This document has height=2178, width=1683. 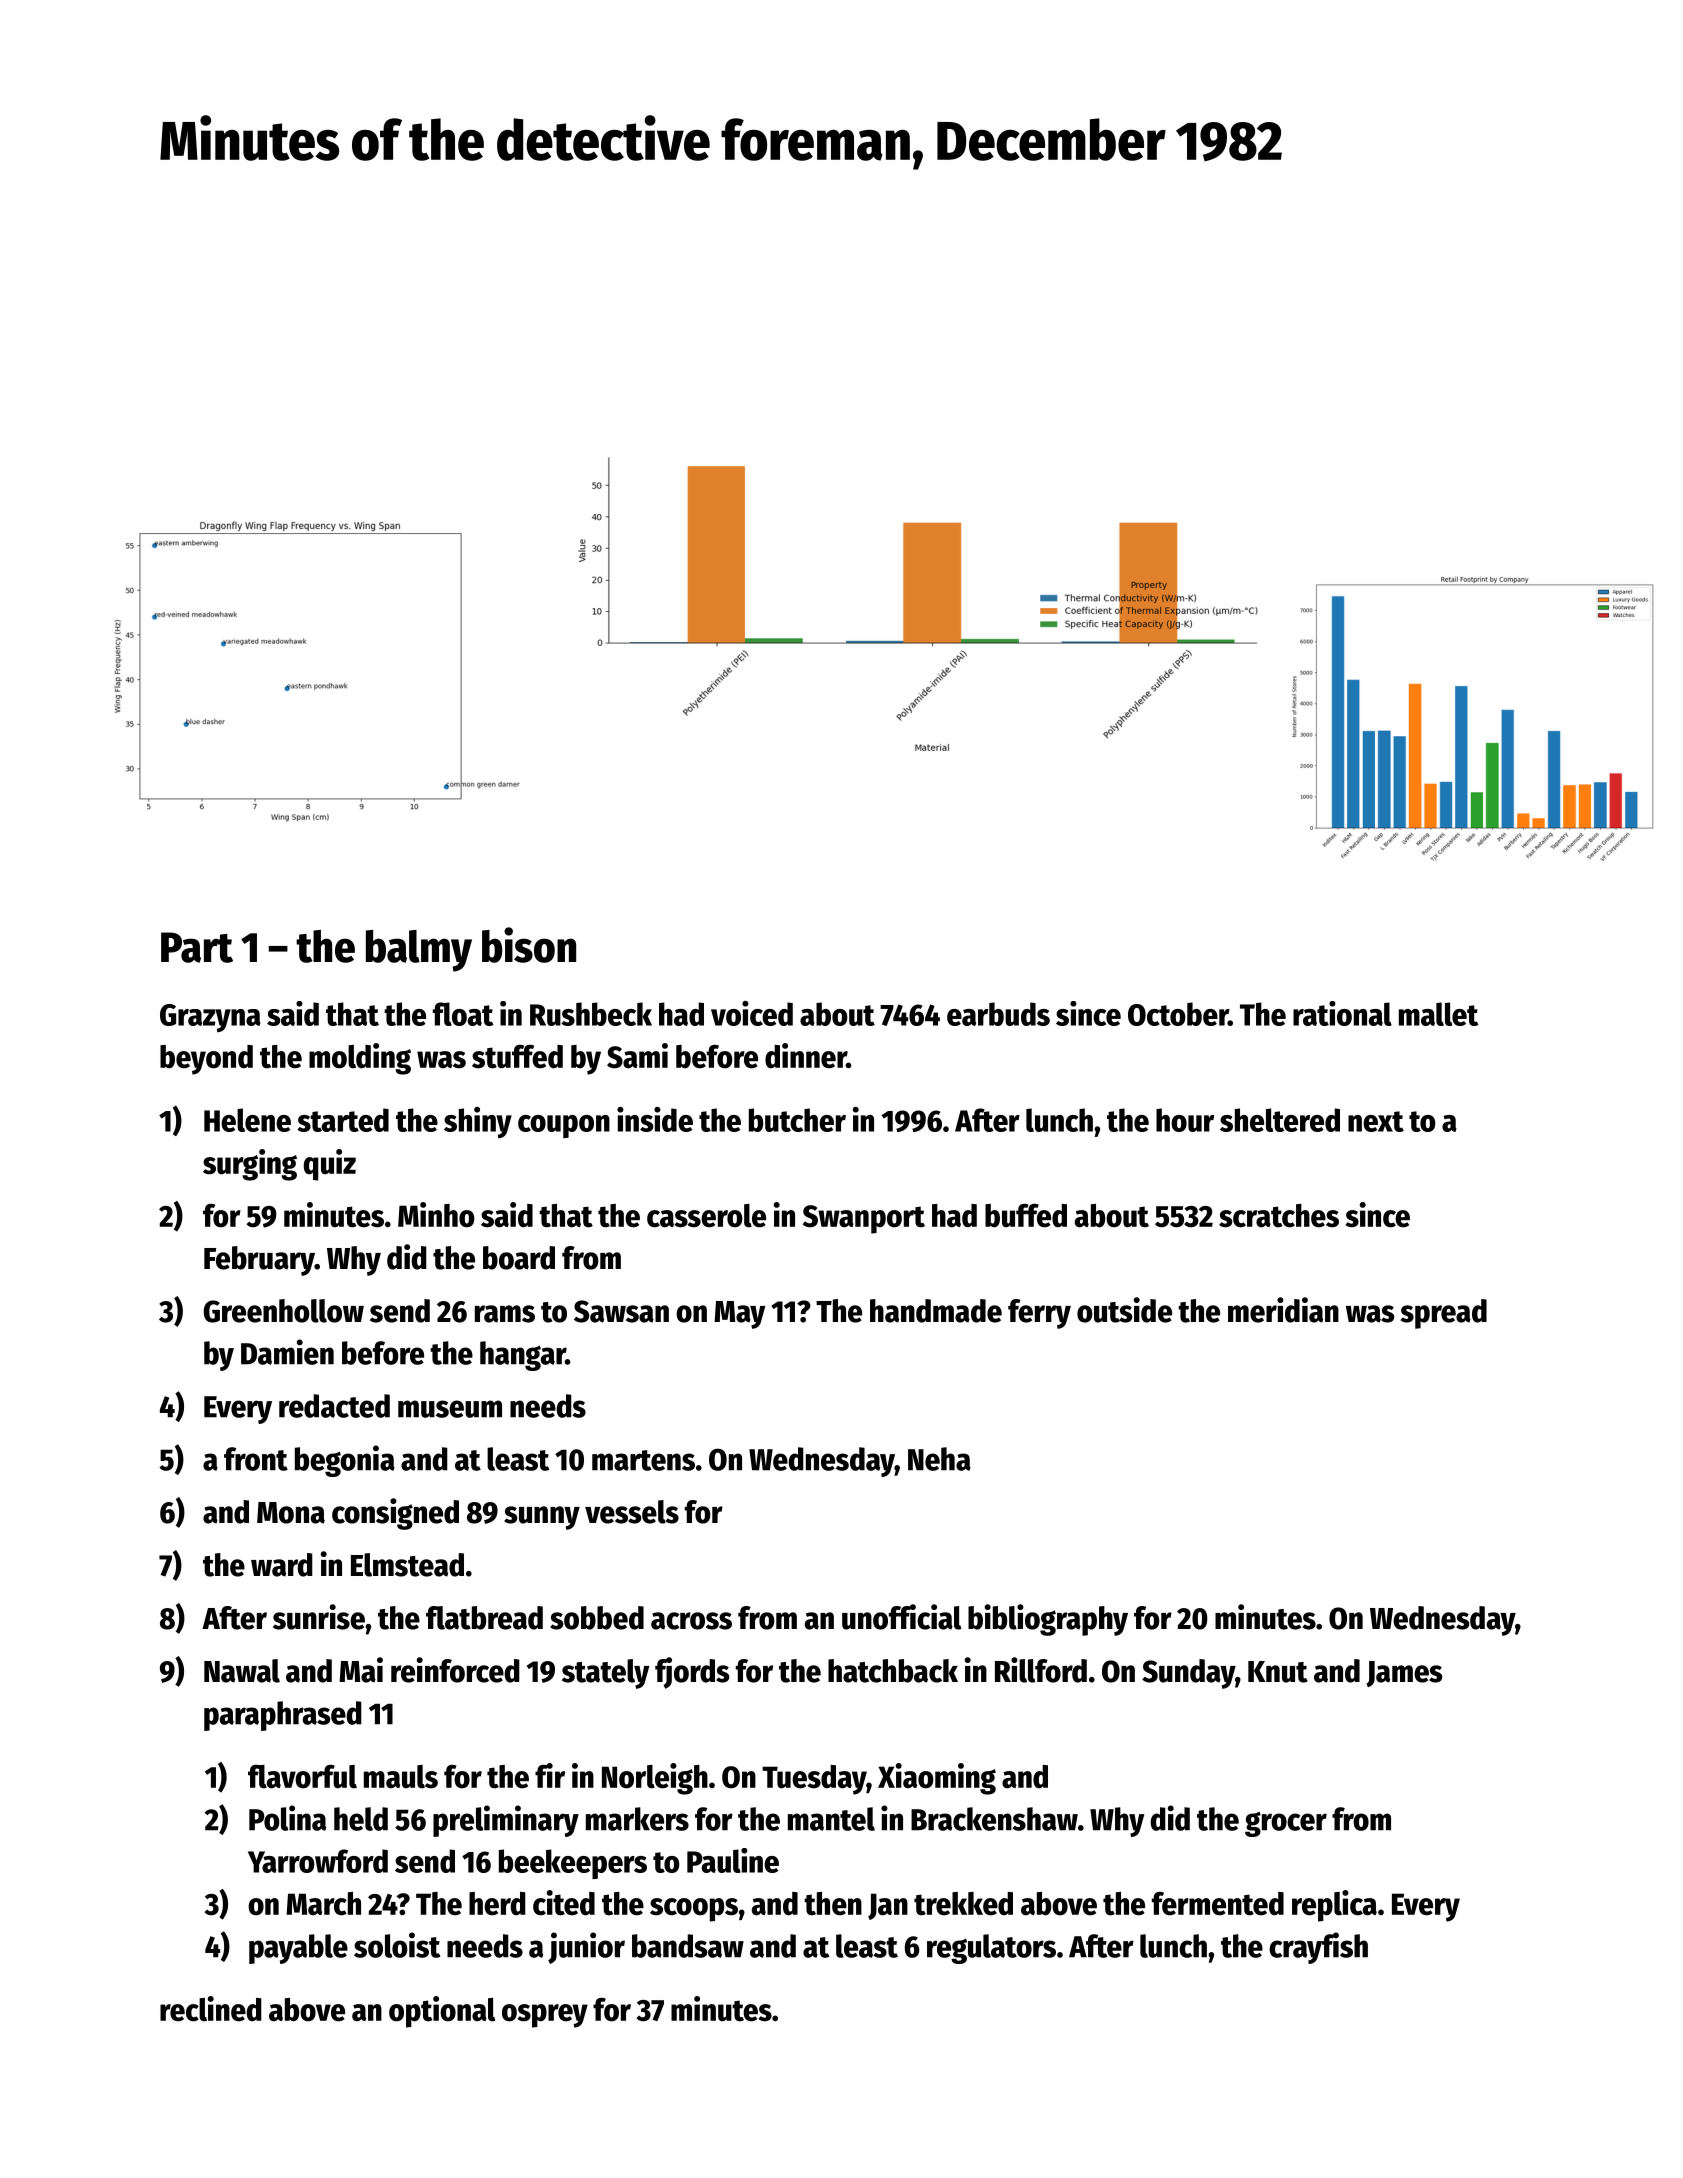 I want to click on reclined, so click(x=211, y=2009).
